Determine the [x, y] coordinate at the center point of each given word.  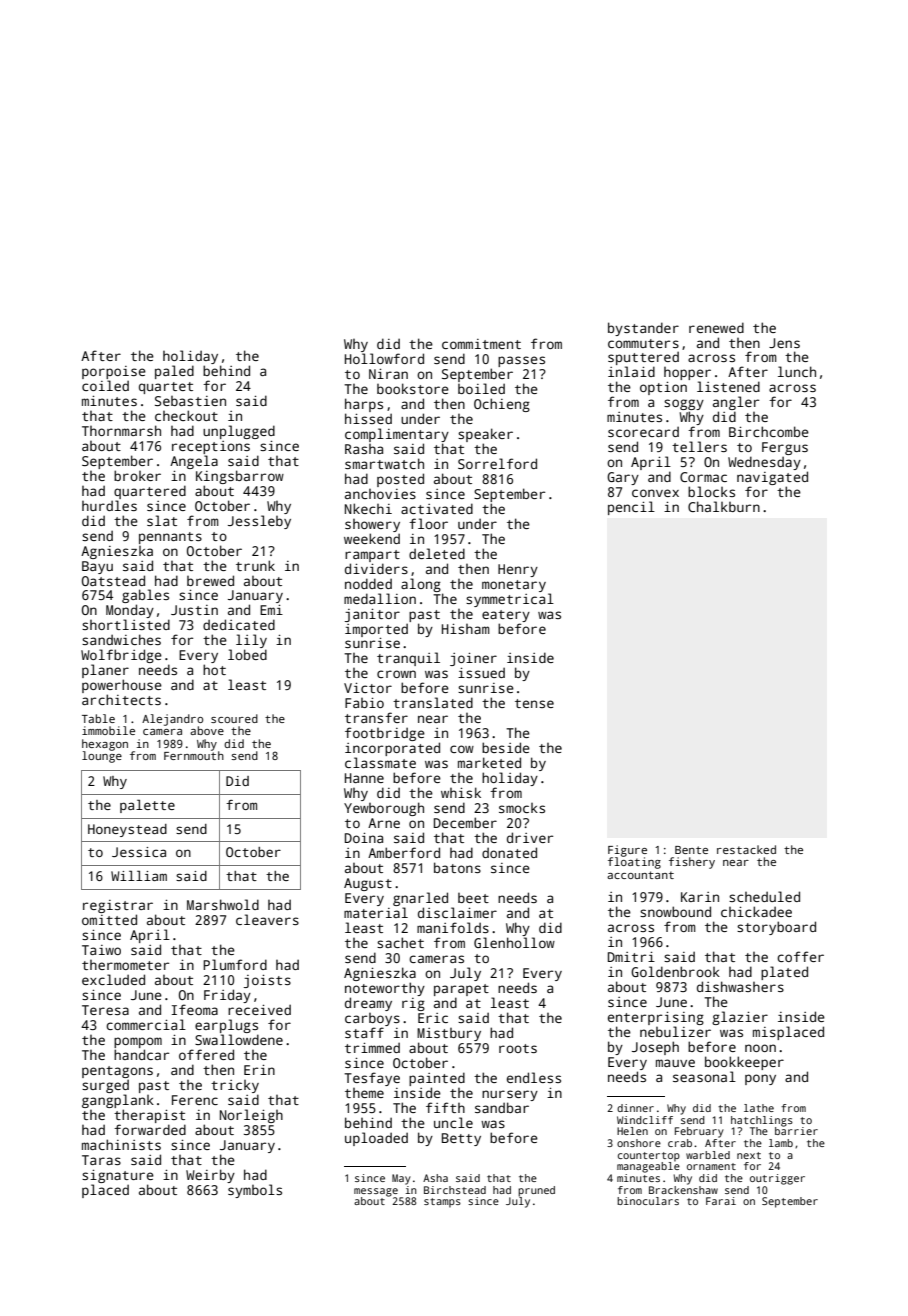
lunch [797, 371]
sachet [400, 942]
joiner [473, 659]
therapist [149, 1116]
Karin [700, 897]
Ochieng [502, 405]
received [259, 1009]
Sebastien [190, 401]
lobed [247, 654]
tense [534, 703]
